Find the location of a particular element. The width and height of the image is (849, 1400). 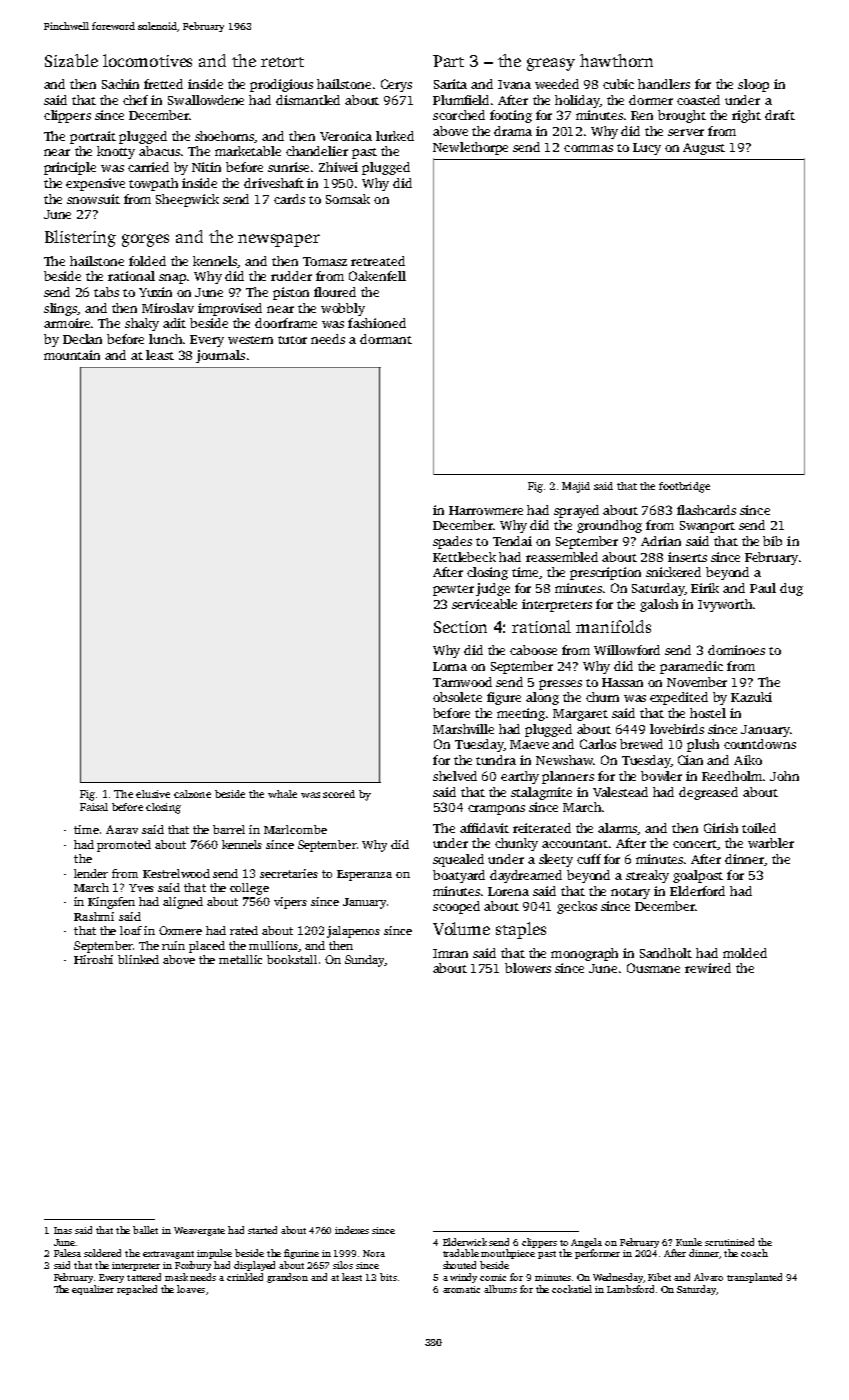

aromatic is located at coordinates (461, 1289).
